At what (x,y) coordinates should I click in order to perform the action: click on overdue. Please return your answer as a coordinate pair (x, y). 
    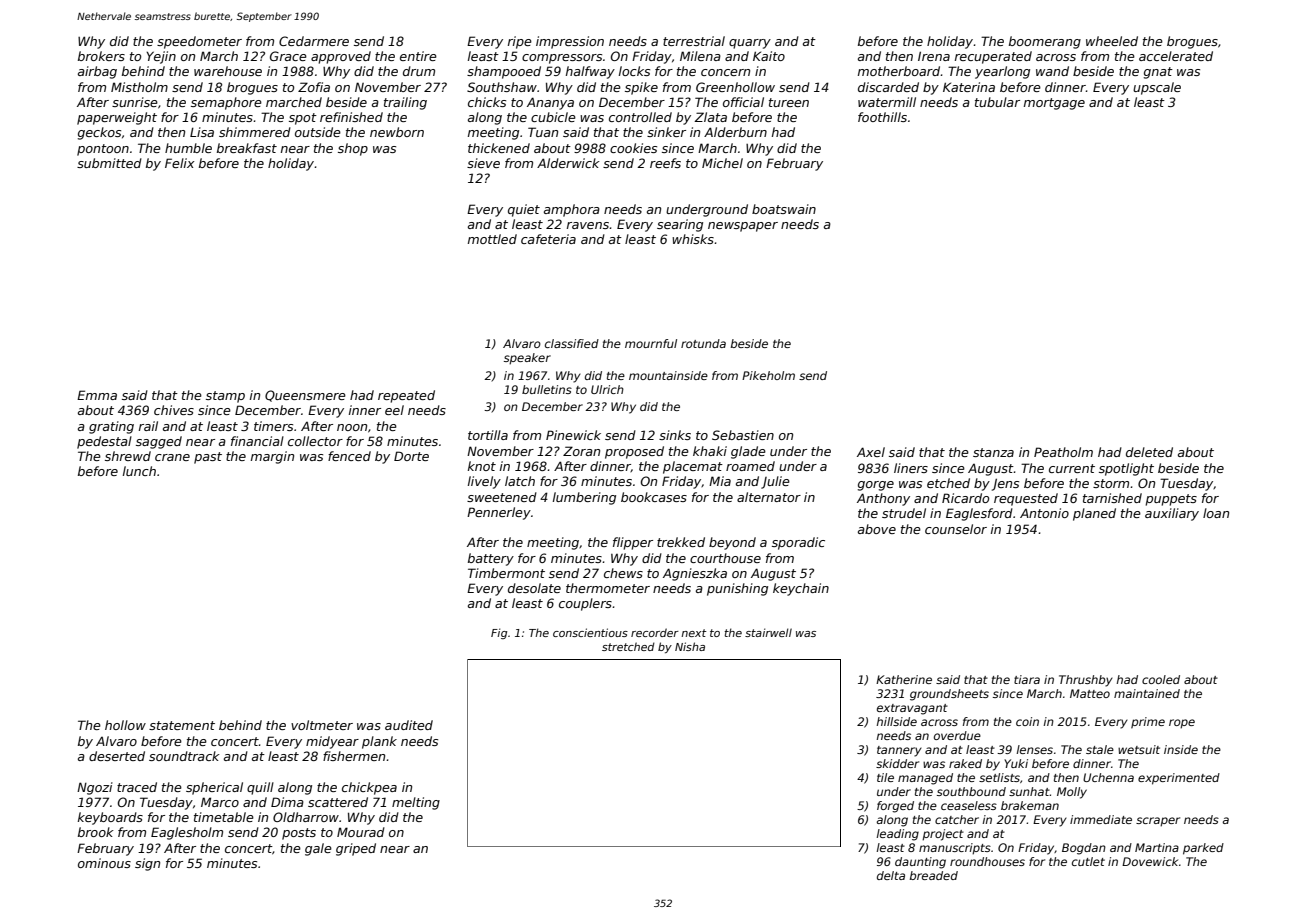
    Looking at the image, I should click on (957, 735).
